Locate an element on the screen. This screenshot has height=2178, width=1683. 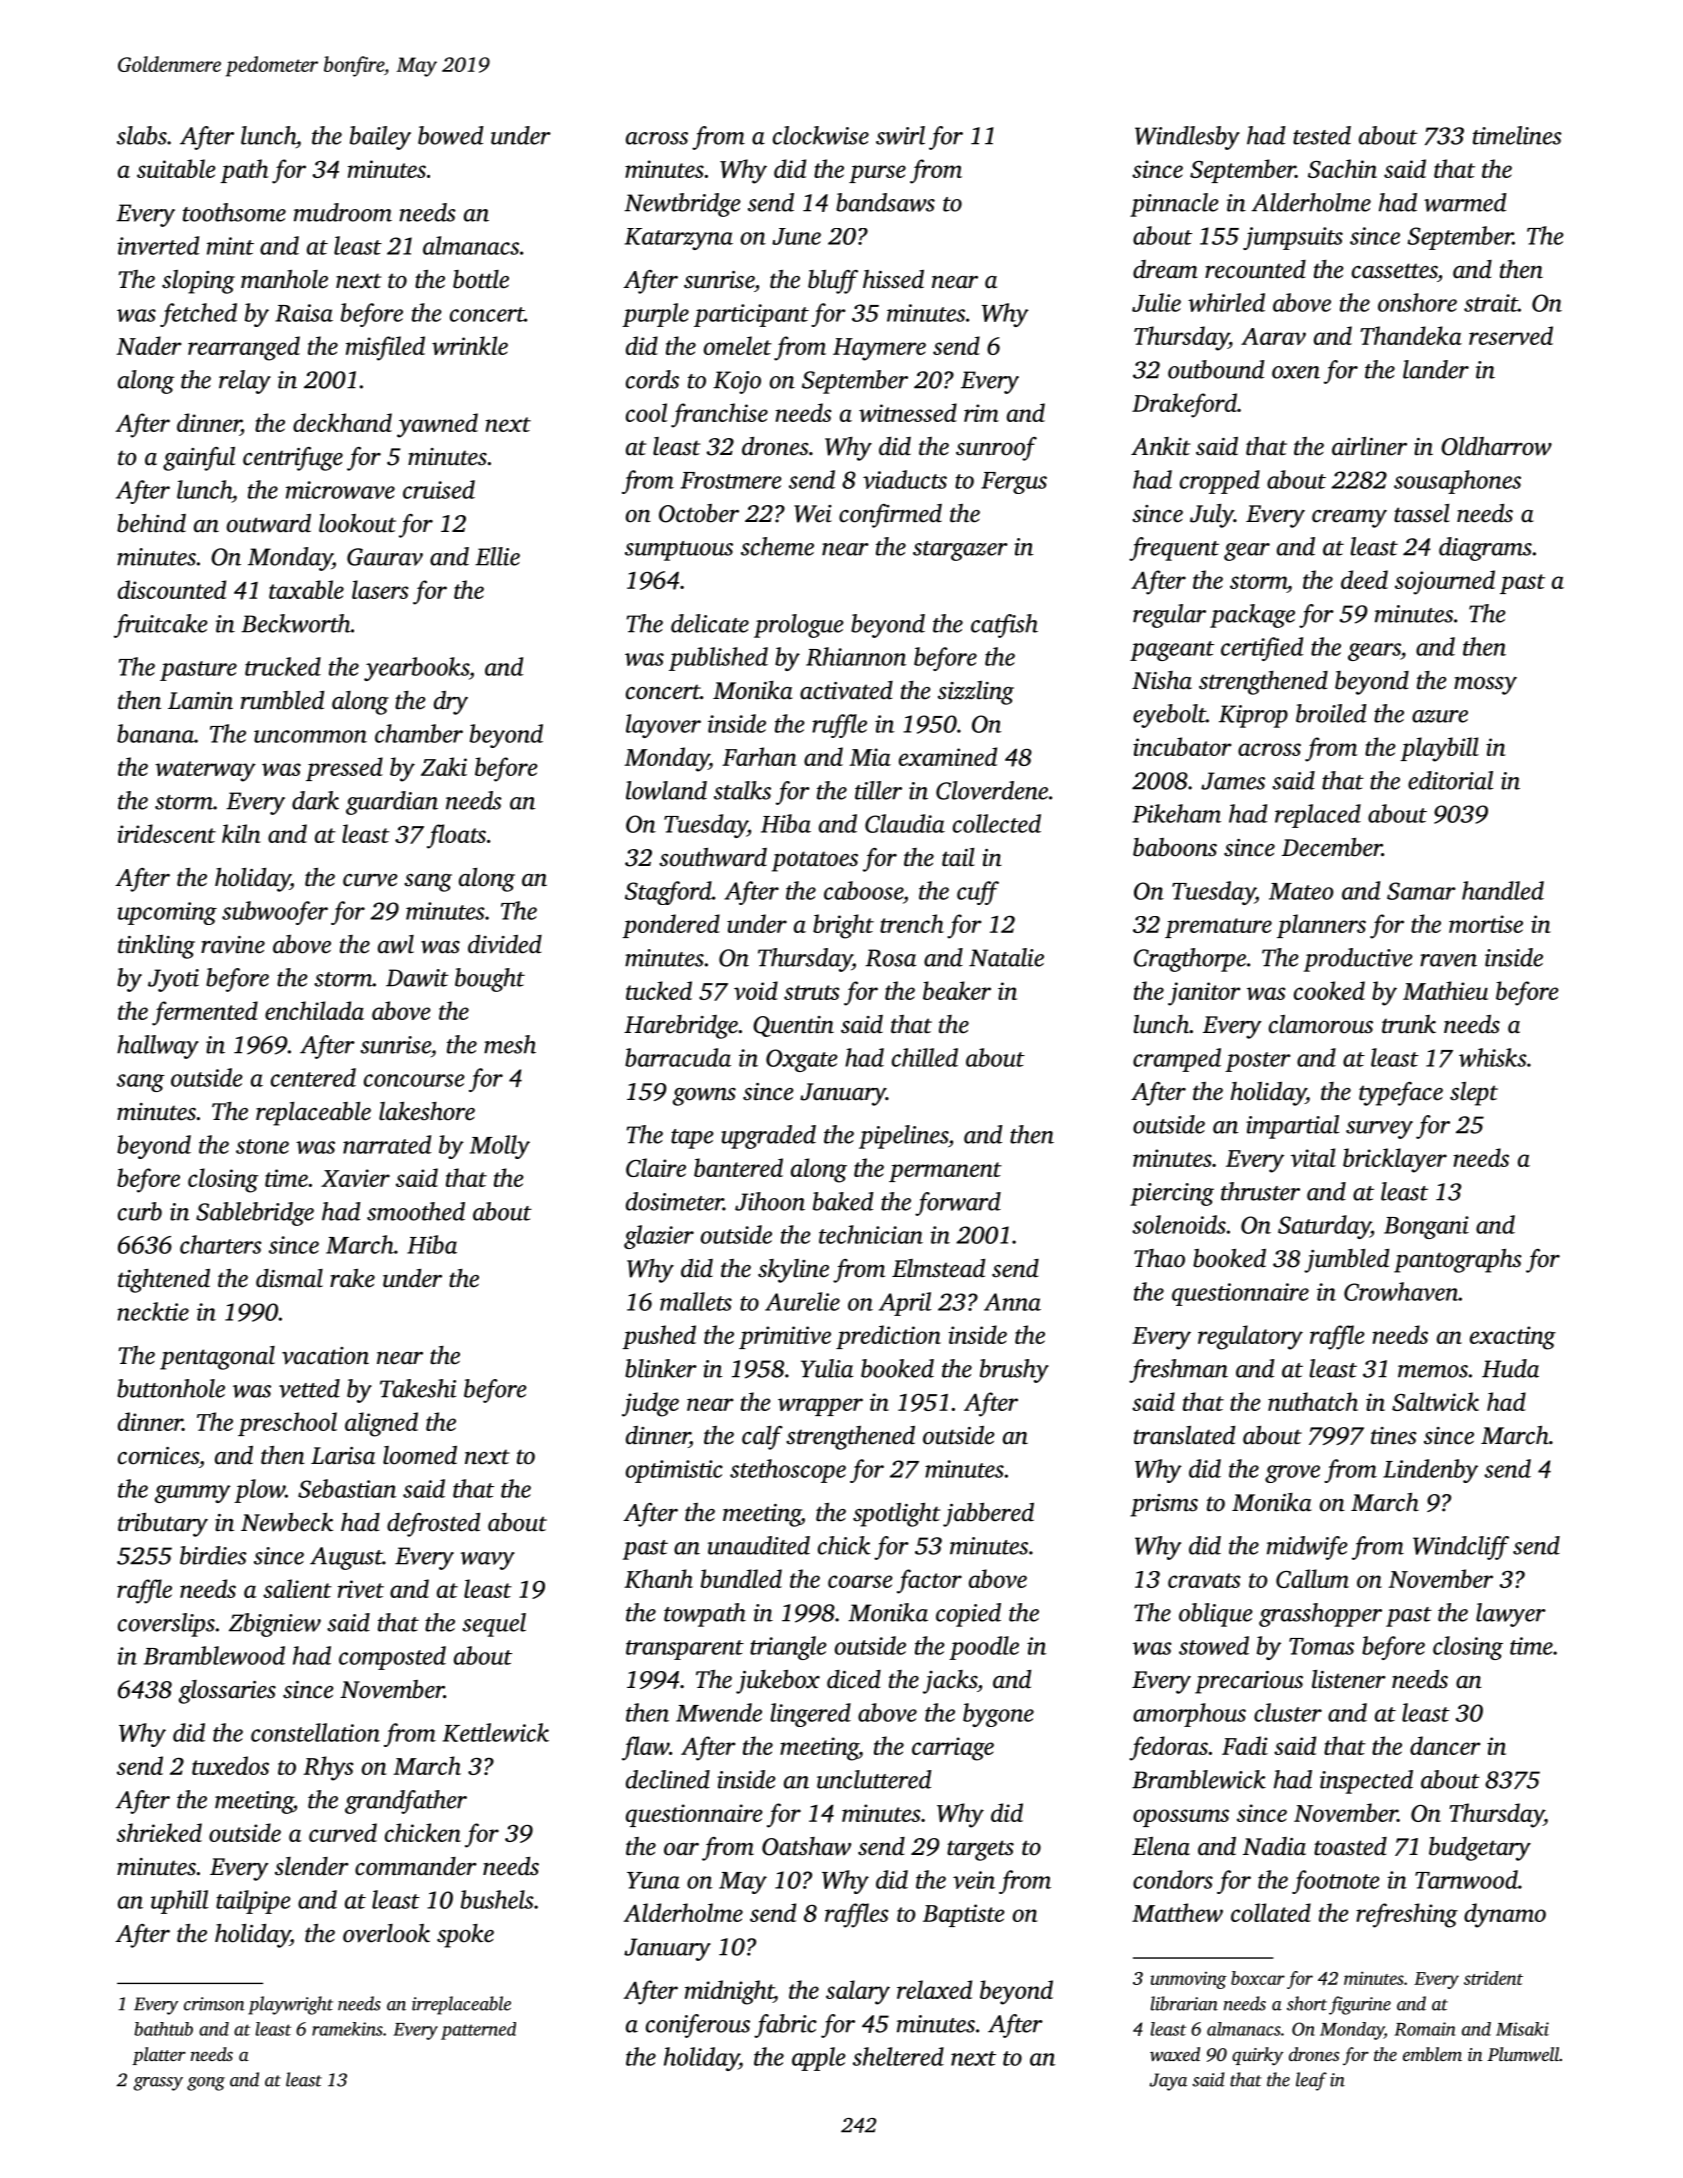
cassettes is located at coordinates (1394, 271).
